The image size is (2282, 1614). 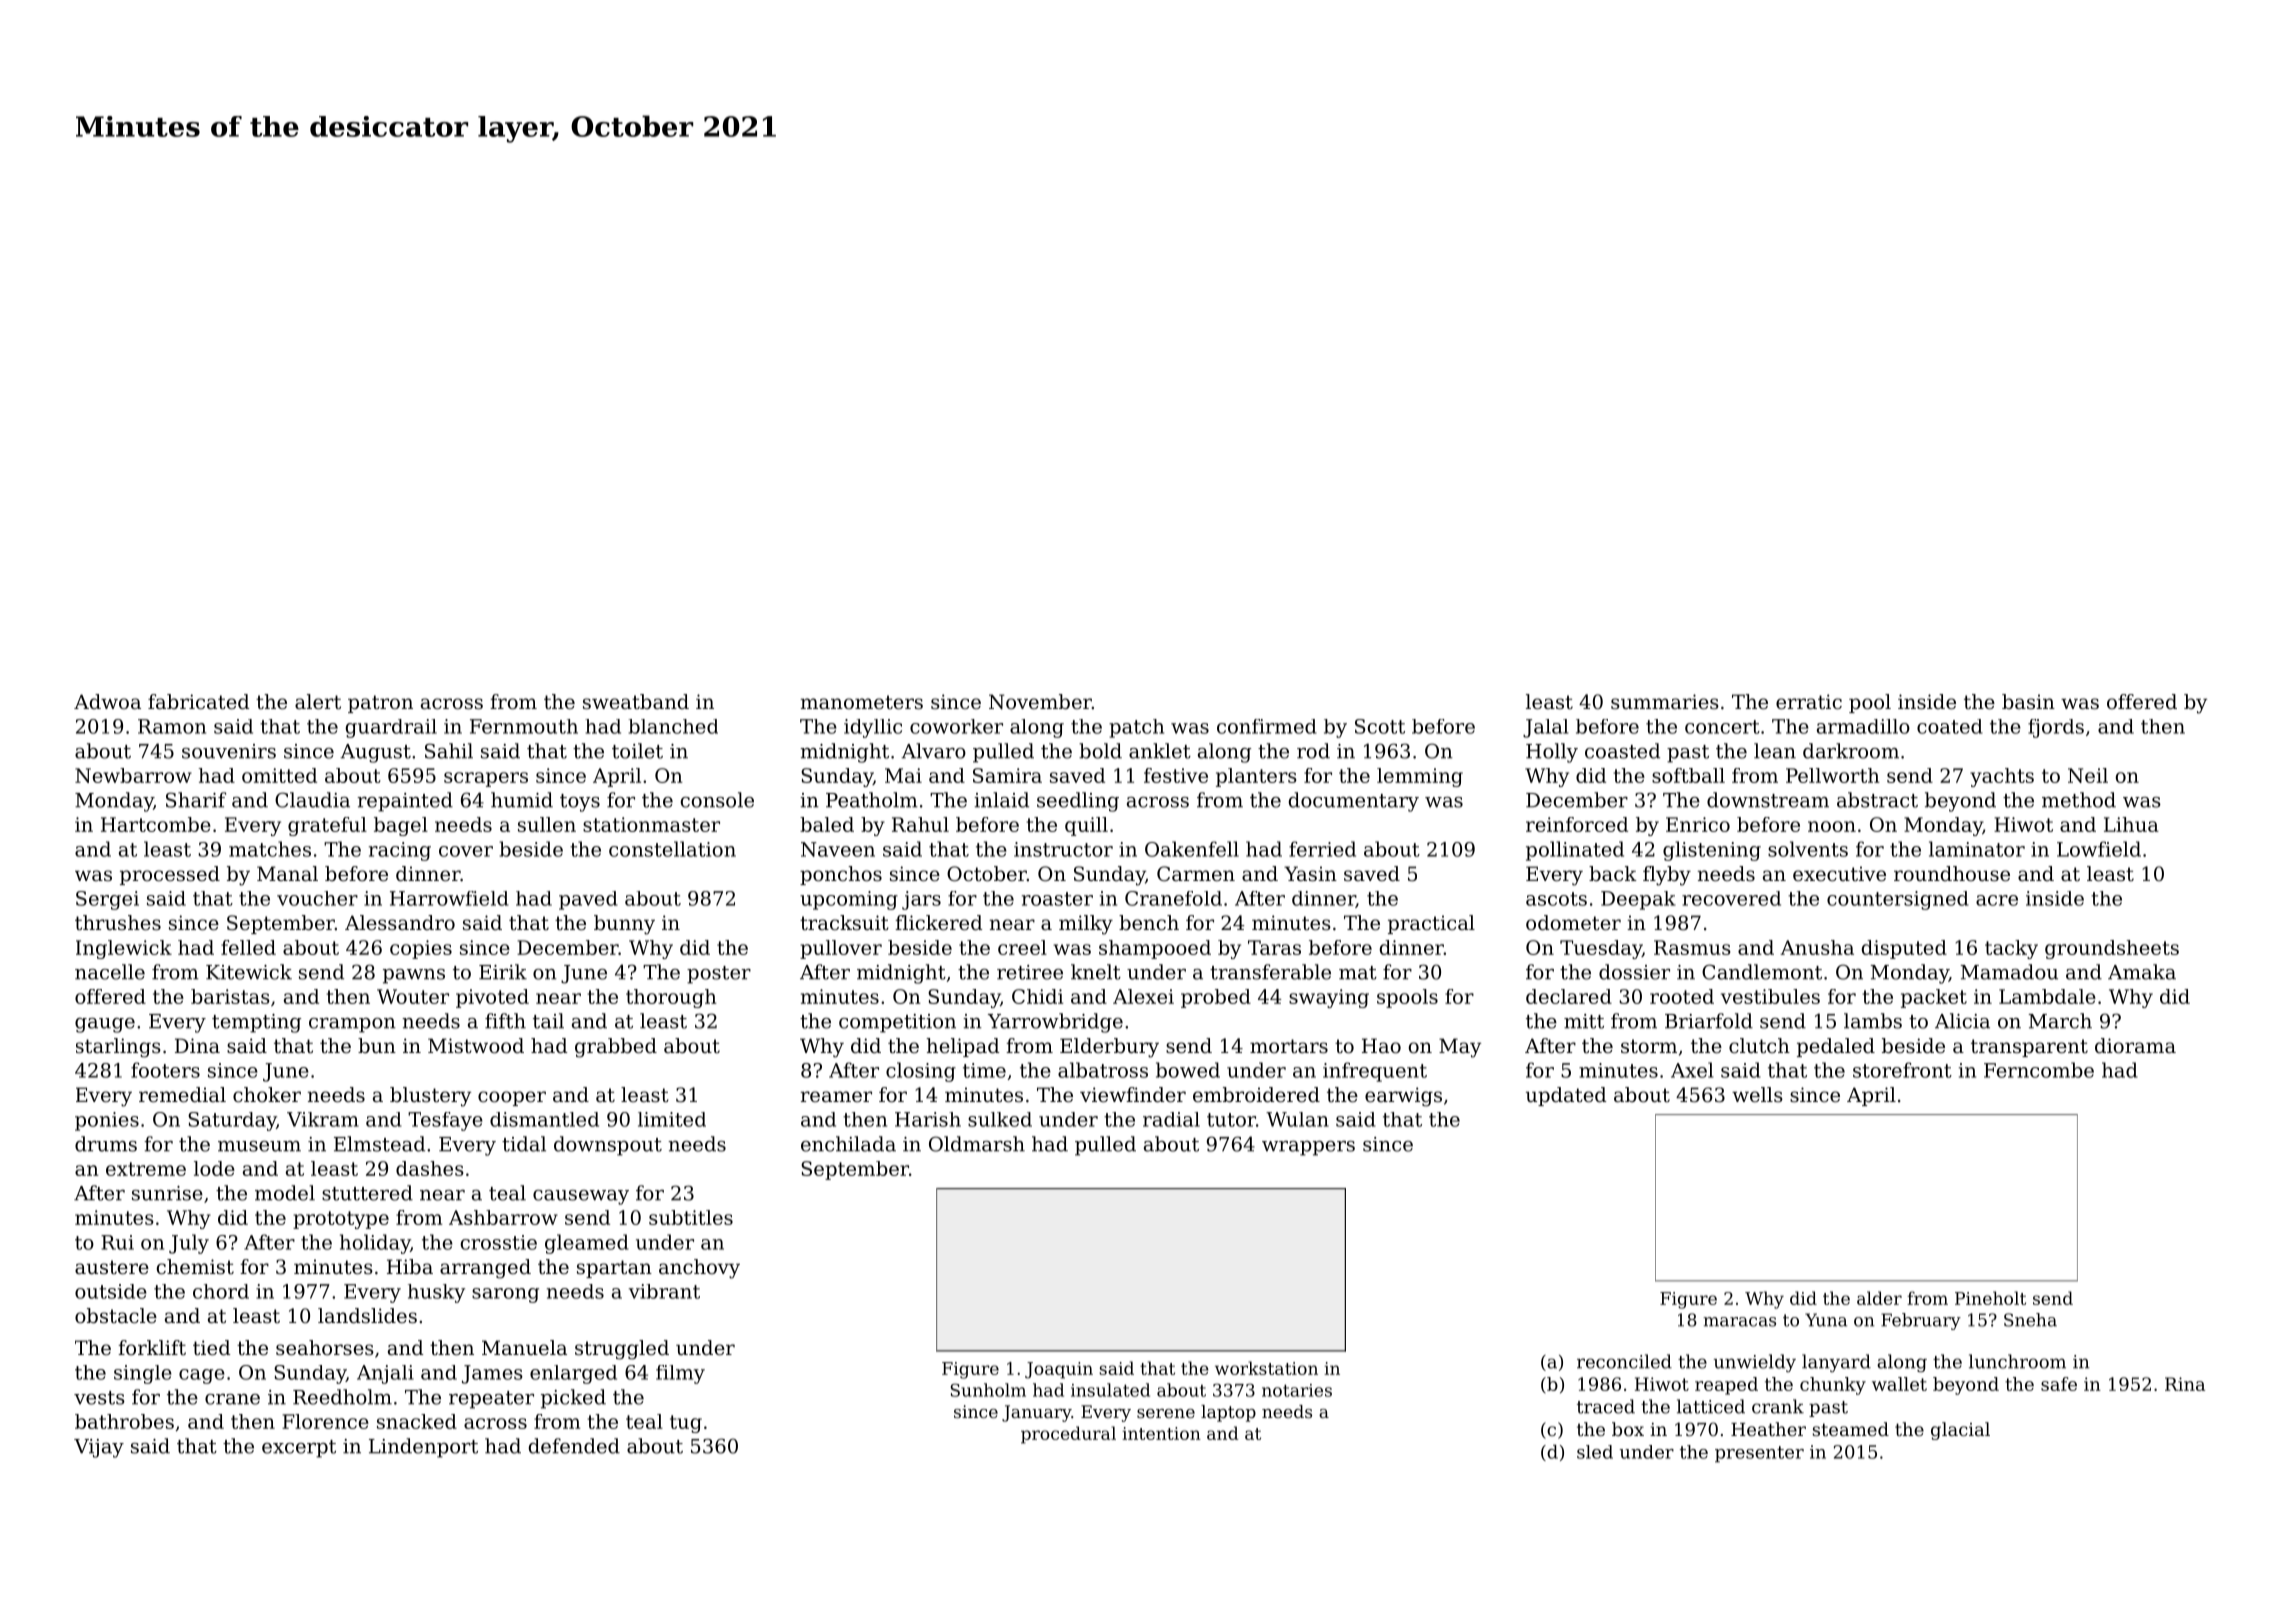 What do you see at coordinates (1096, 972) in the image?
I see `knelt` at bounding box center [1096, 972].
